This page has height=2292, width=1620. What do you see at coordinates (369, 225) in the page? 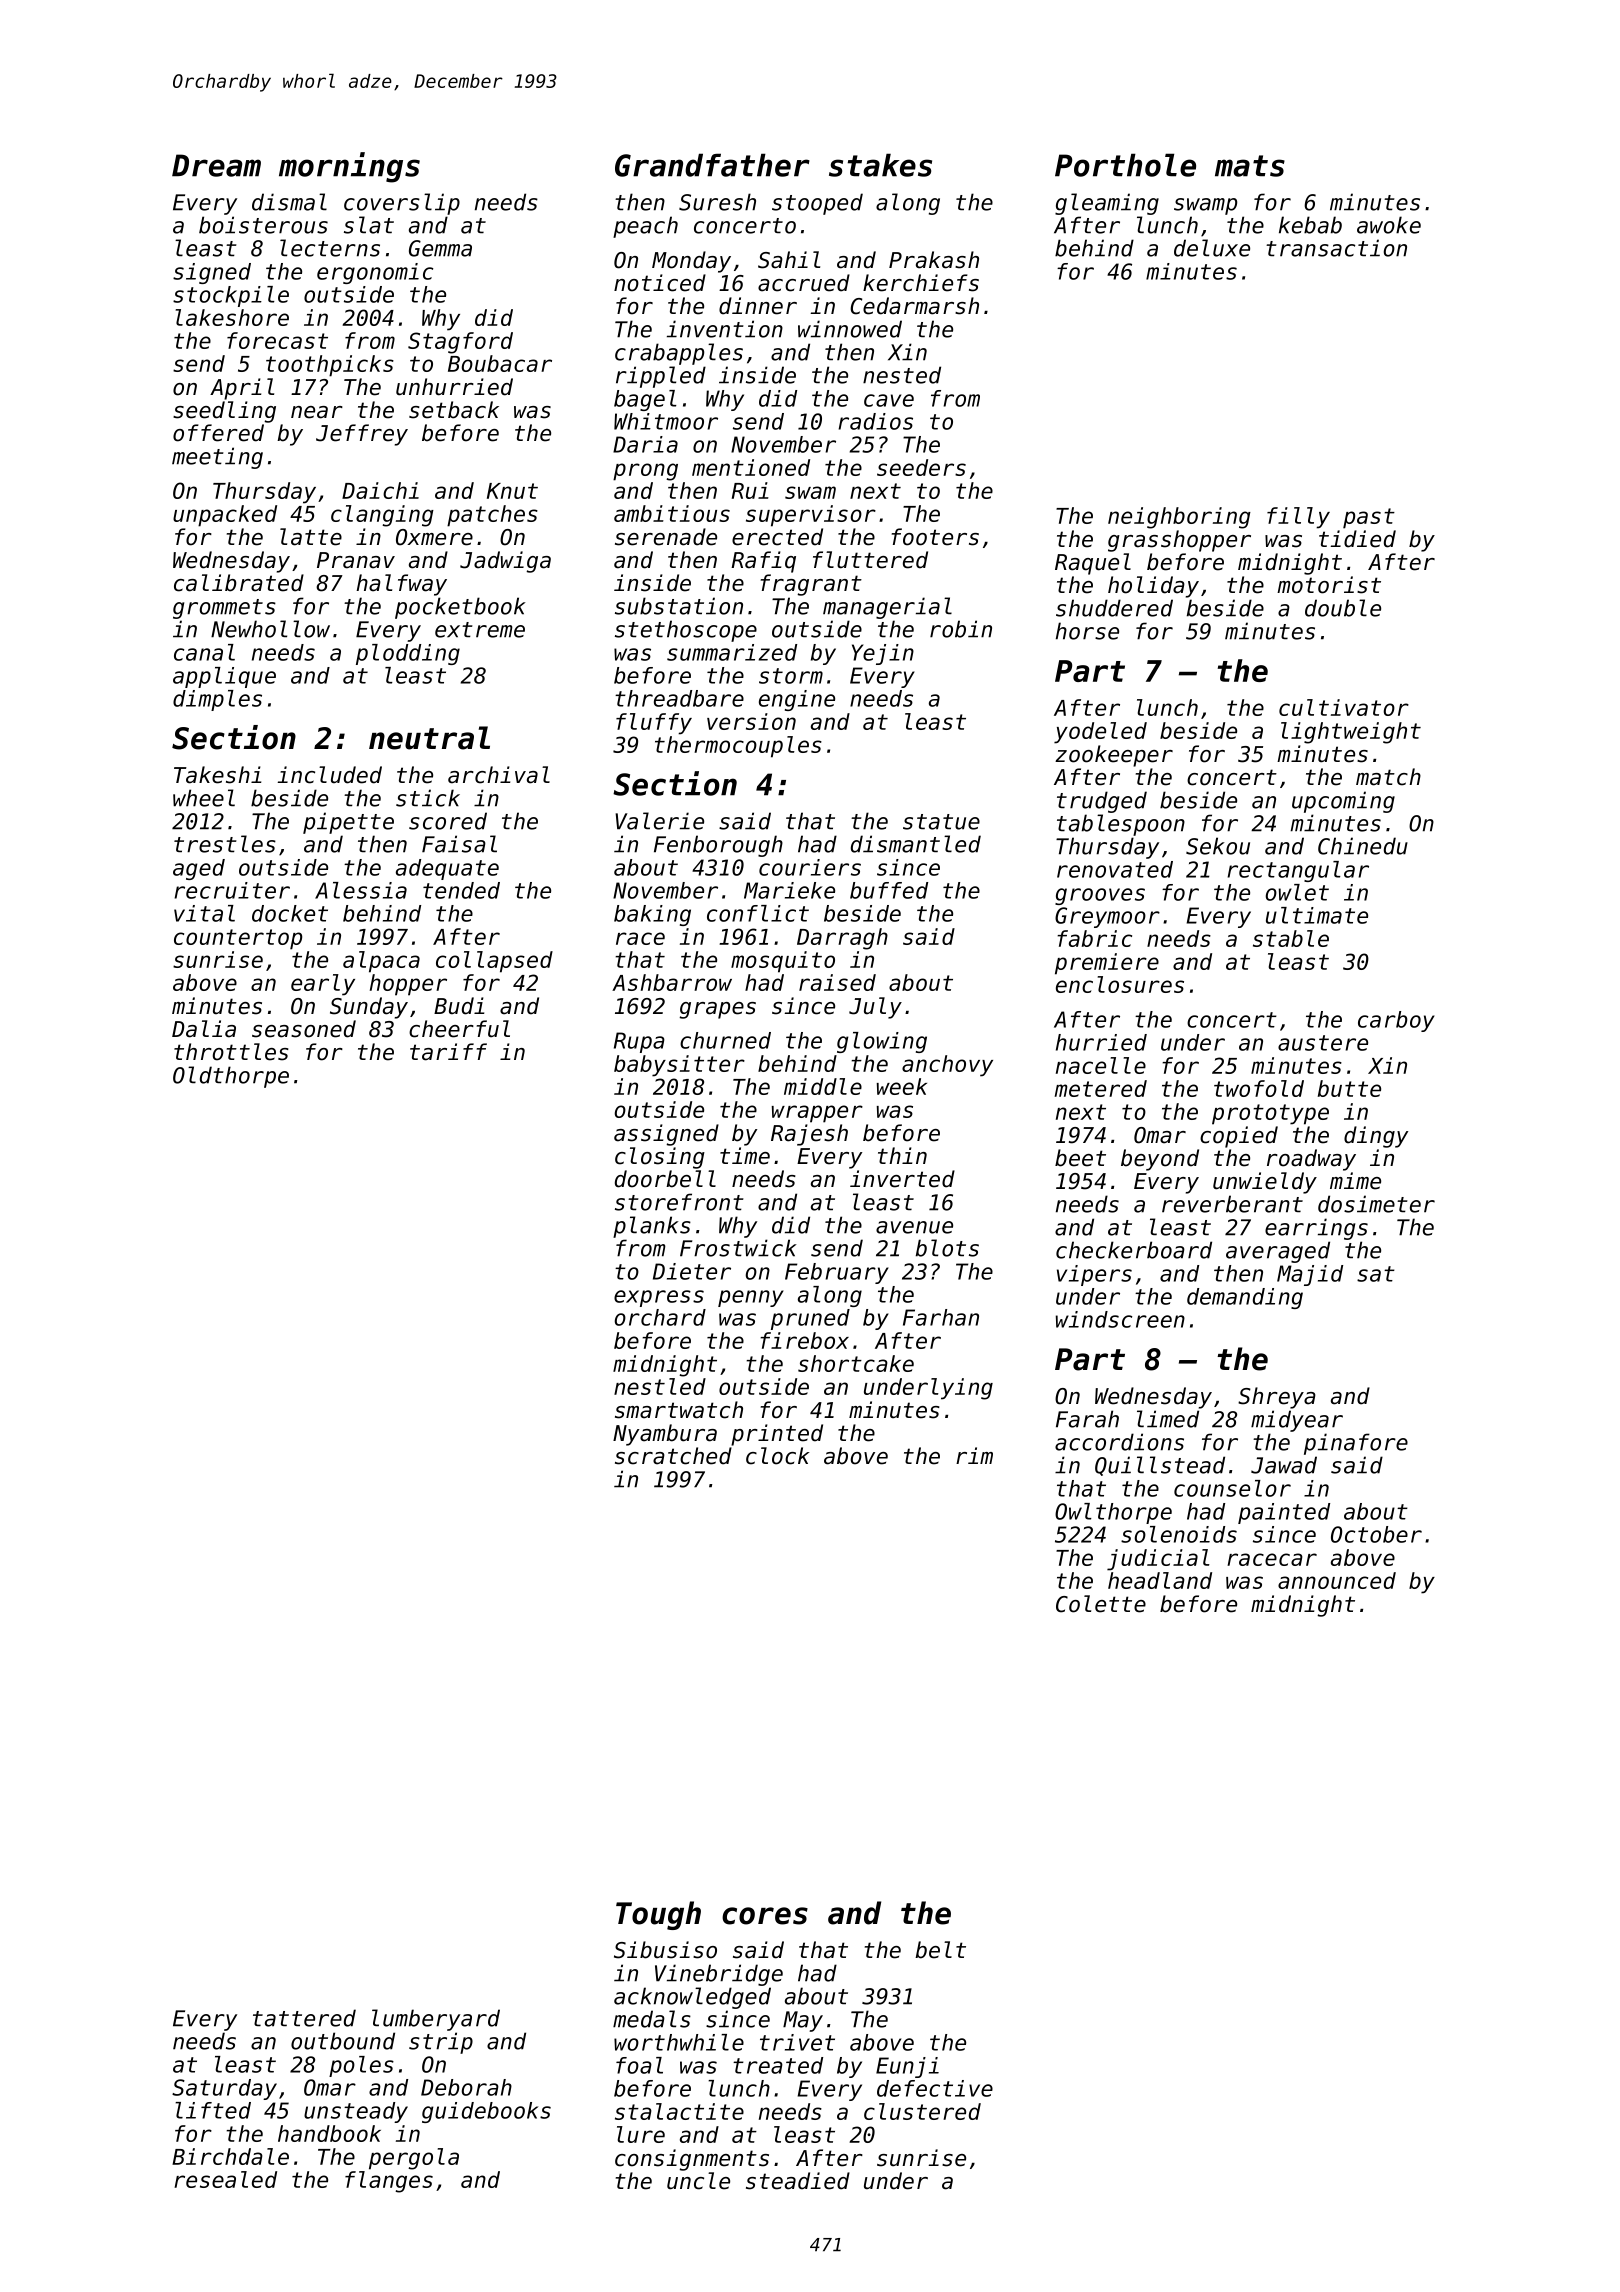
I see `slat` at bounding box center [369, 225].
